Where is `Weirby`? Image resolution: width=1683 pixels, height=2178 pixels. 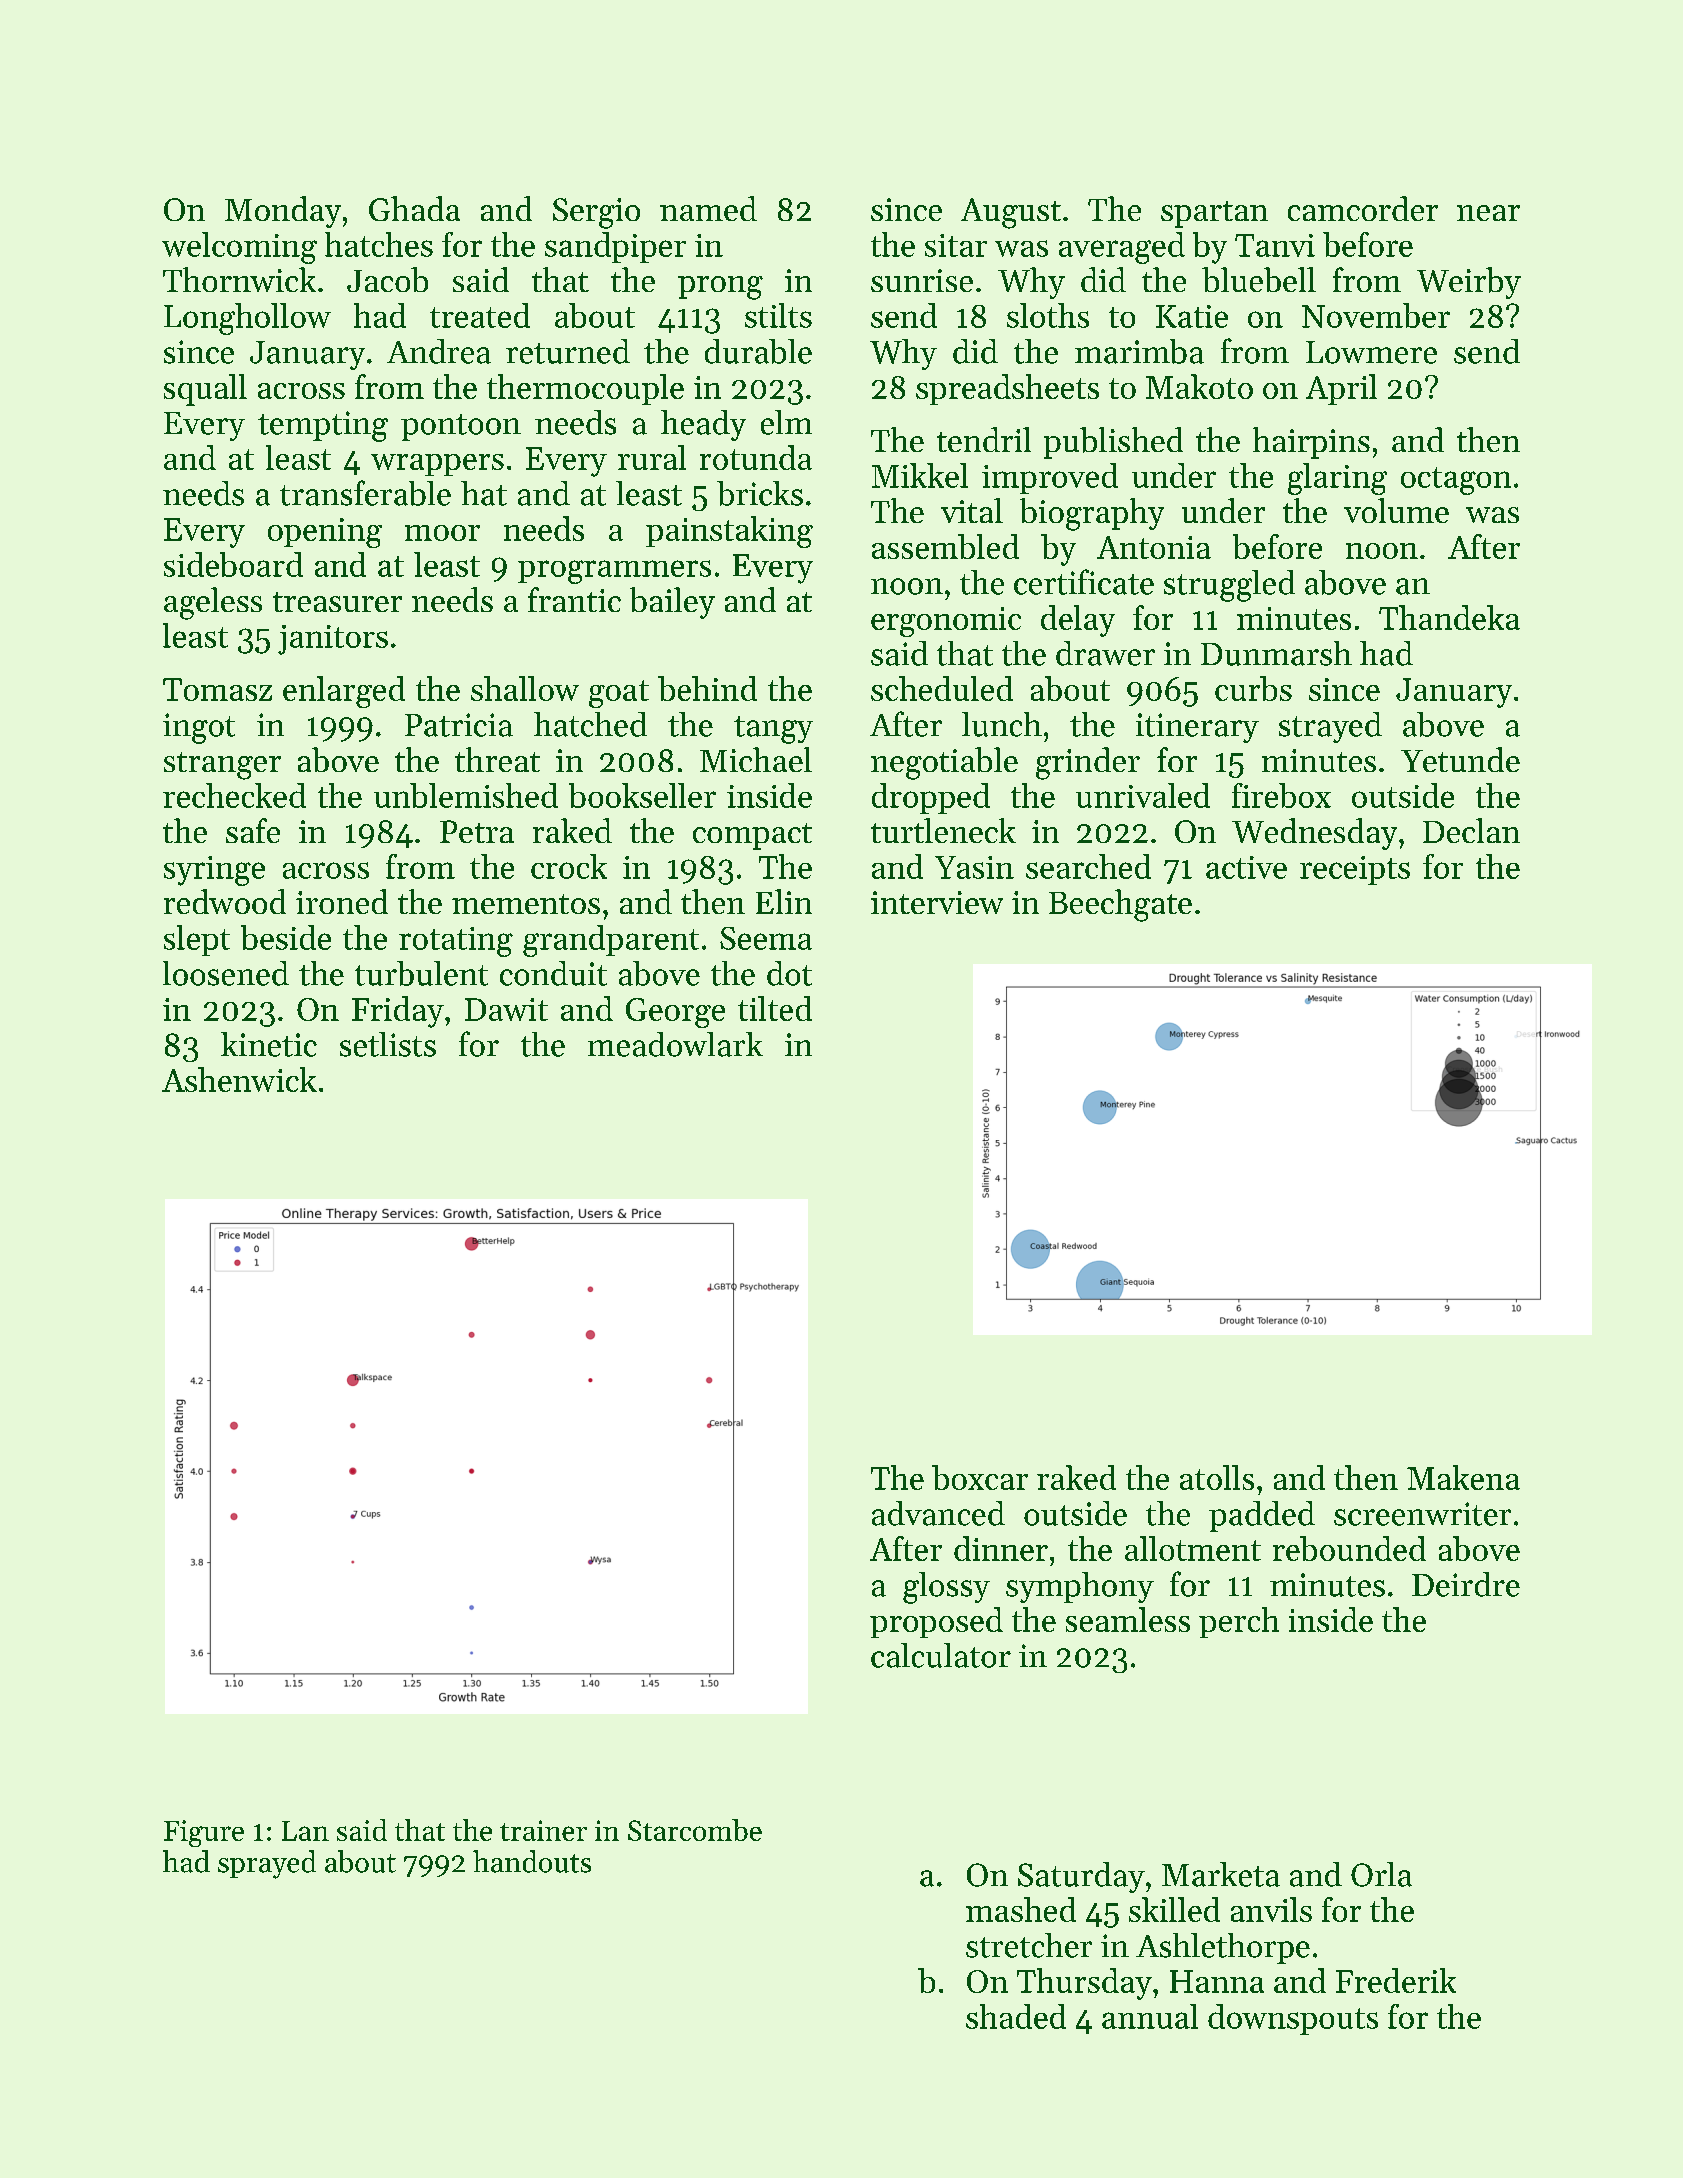 Weirby is located at coordinates (1469, 283).
